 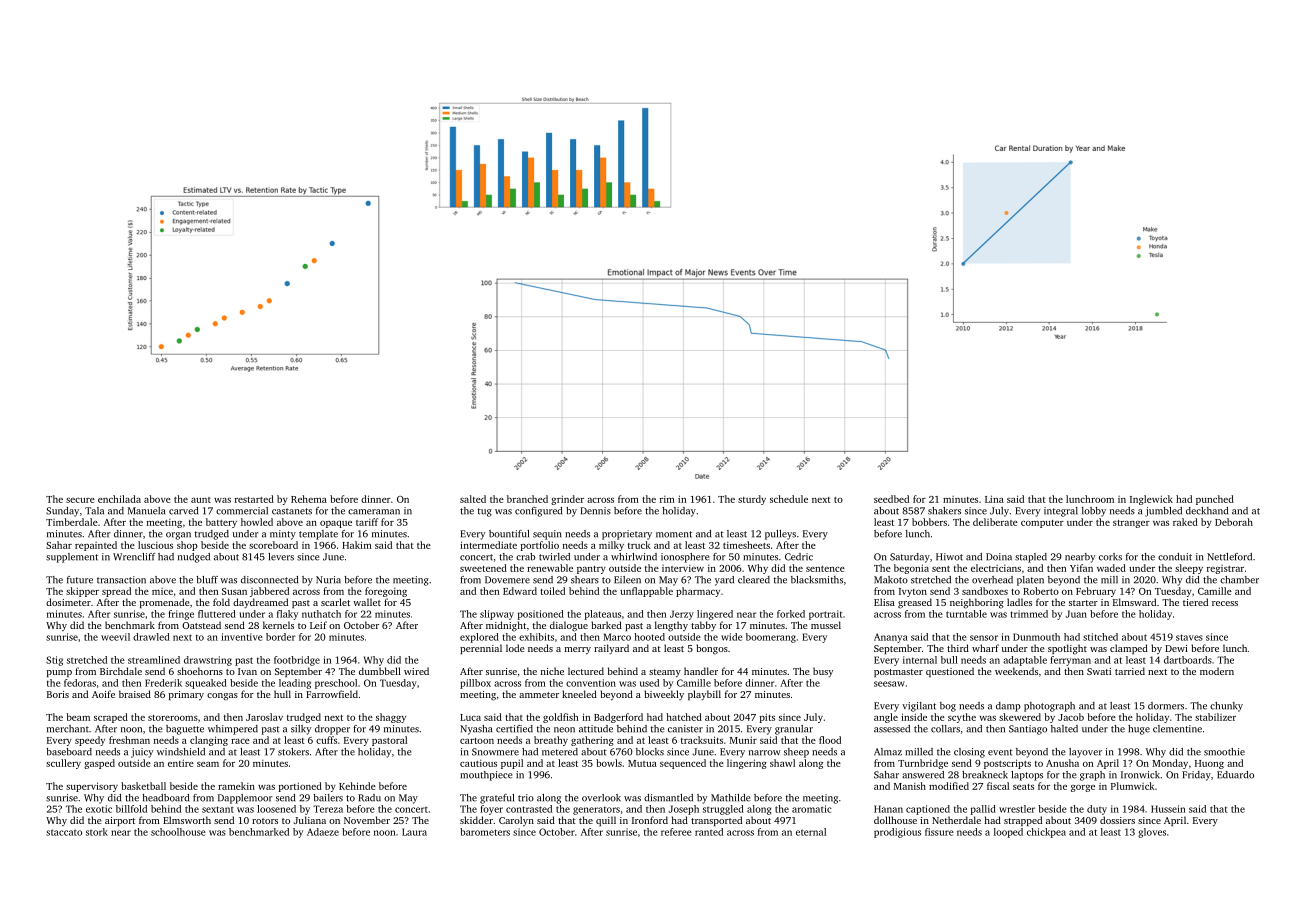 What do you see at coordinates (698, 592) in the page?
I see `pharmacy` at bounding box center [698, 592].
